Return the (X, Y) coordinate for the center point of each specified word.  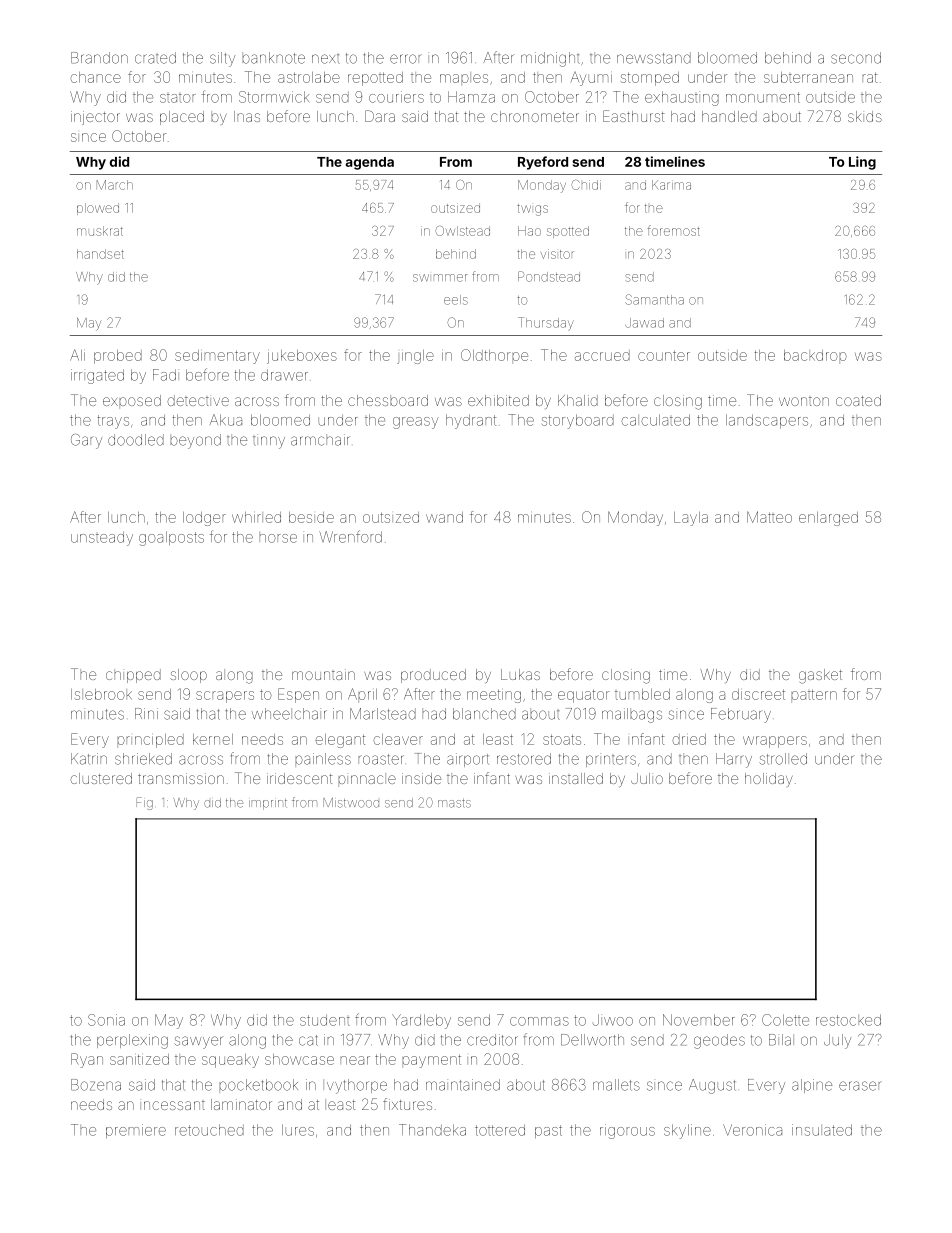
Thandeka (432, 1130)
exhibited (498, 400)
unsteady (102, 538)
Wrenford (350, 536)
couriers (396, 97)
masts (454, 803)
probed (118, 357)
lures (298, 1130)
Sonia (106, 1020)
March (115, 185)
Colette (785, 1020)
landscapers (767, 421)
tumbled (642, 694)
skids (865, 116)
